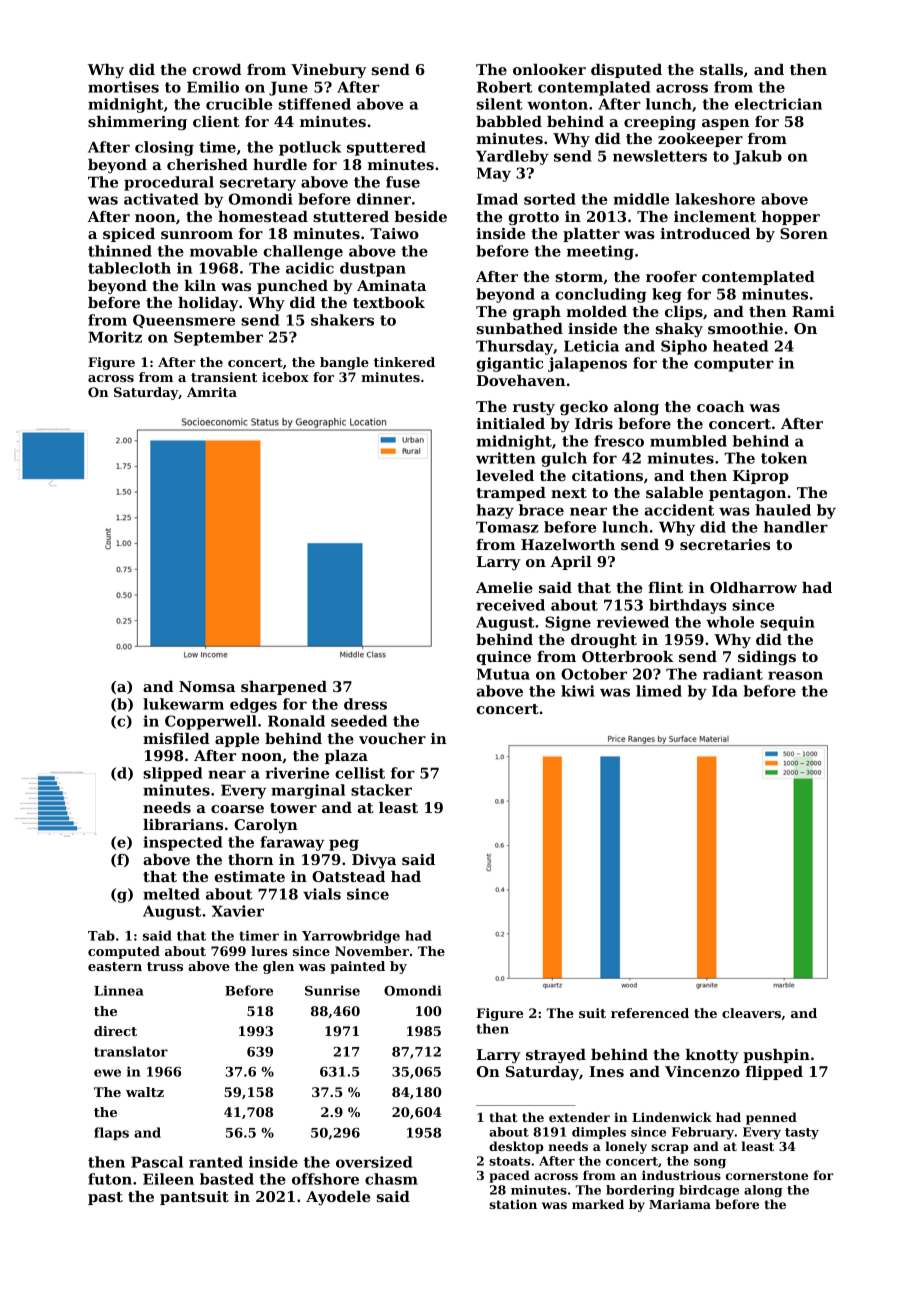 This screenshot has height=1308, width=924. I want to click on stalls, so click(721, 69).
